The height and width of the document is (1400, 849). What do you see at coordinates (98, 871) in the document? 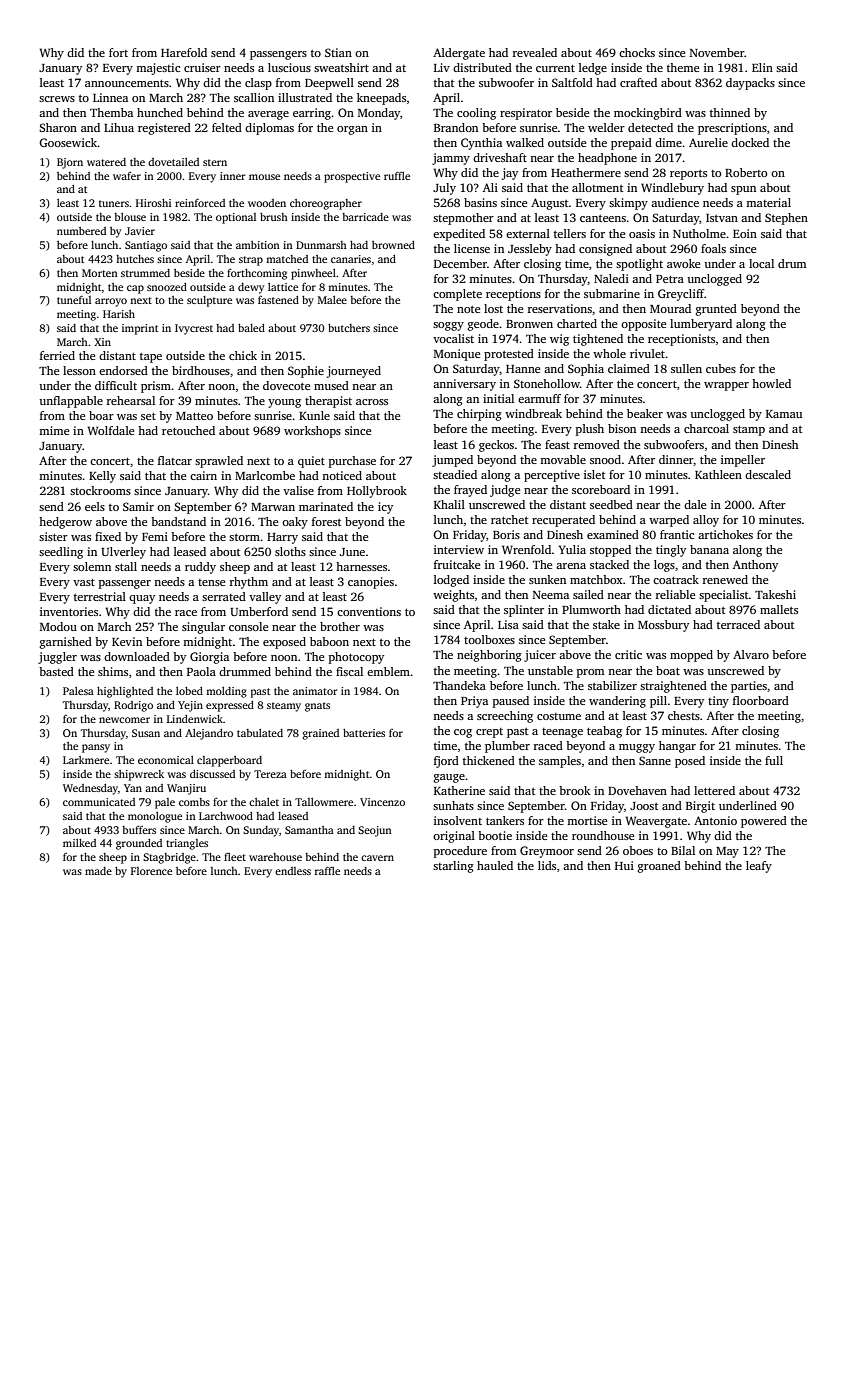
I see `made` at bounding box center [98, 871].
